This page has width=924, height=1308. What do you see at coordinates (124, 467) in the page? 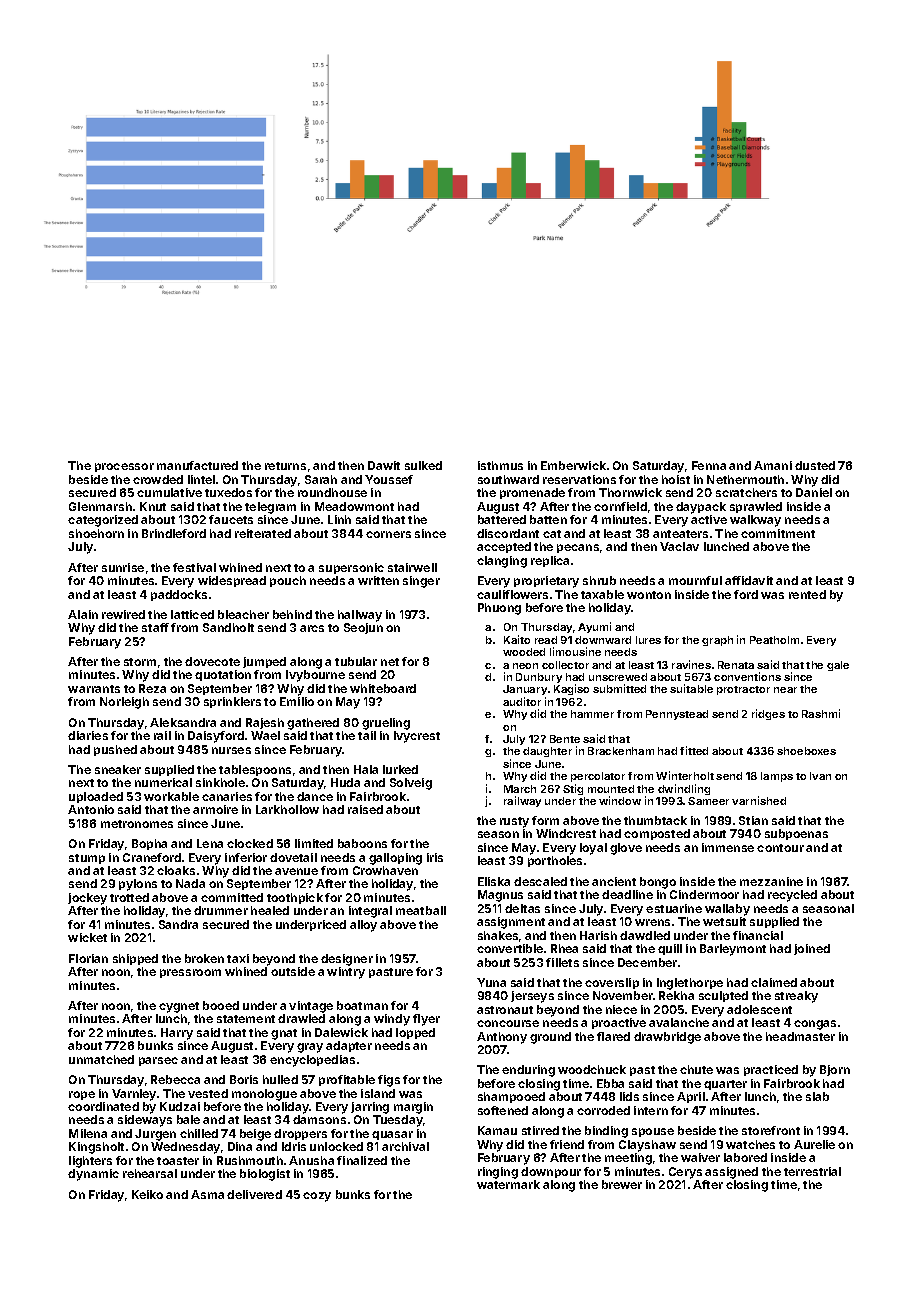
I see `processor` at bounding box center [124, 467].
